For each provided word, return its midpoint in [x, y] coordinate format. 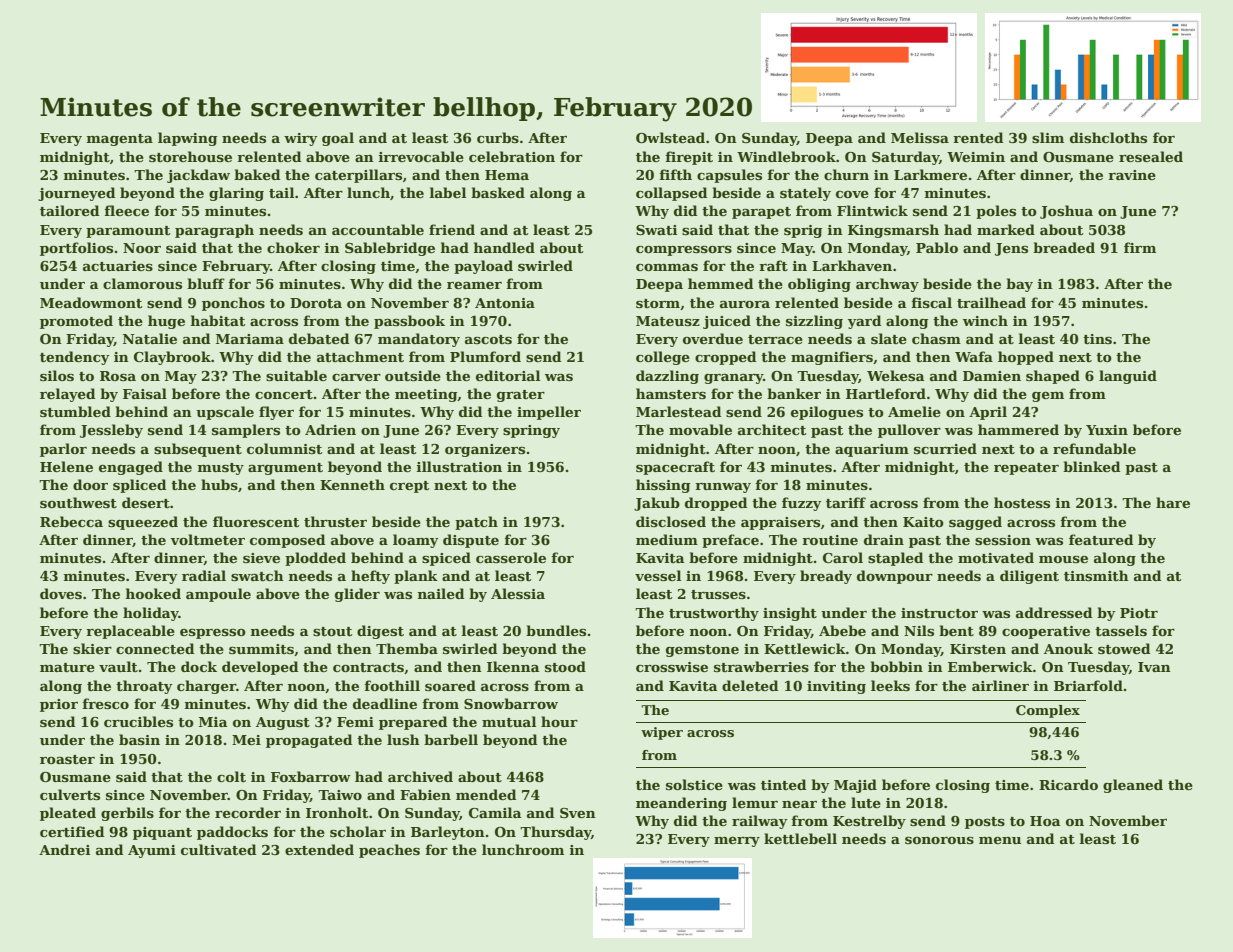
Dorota [316, 303]
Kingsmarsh [893, 231]
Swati [656, 230]
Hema [507, 175]
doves [61, 593]
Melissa [920, 137]
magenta [120, 140]
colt [231, 776]
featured [1101, 539]
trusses [718, 594]
